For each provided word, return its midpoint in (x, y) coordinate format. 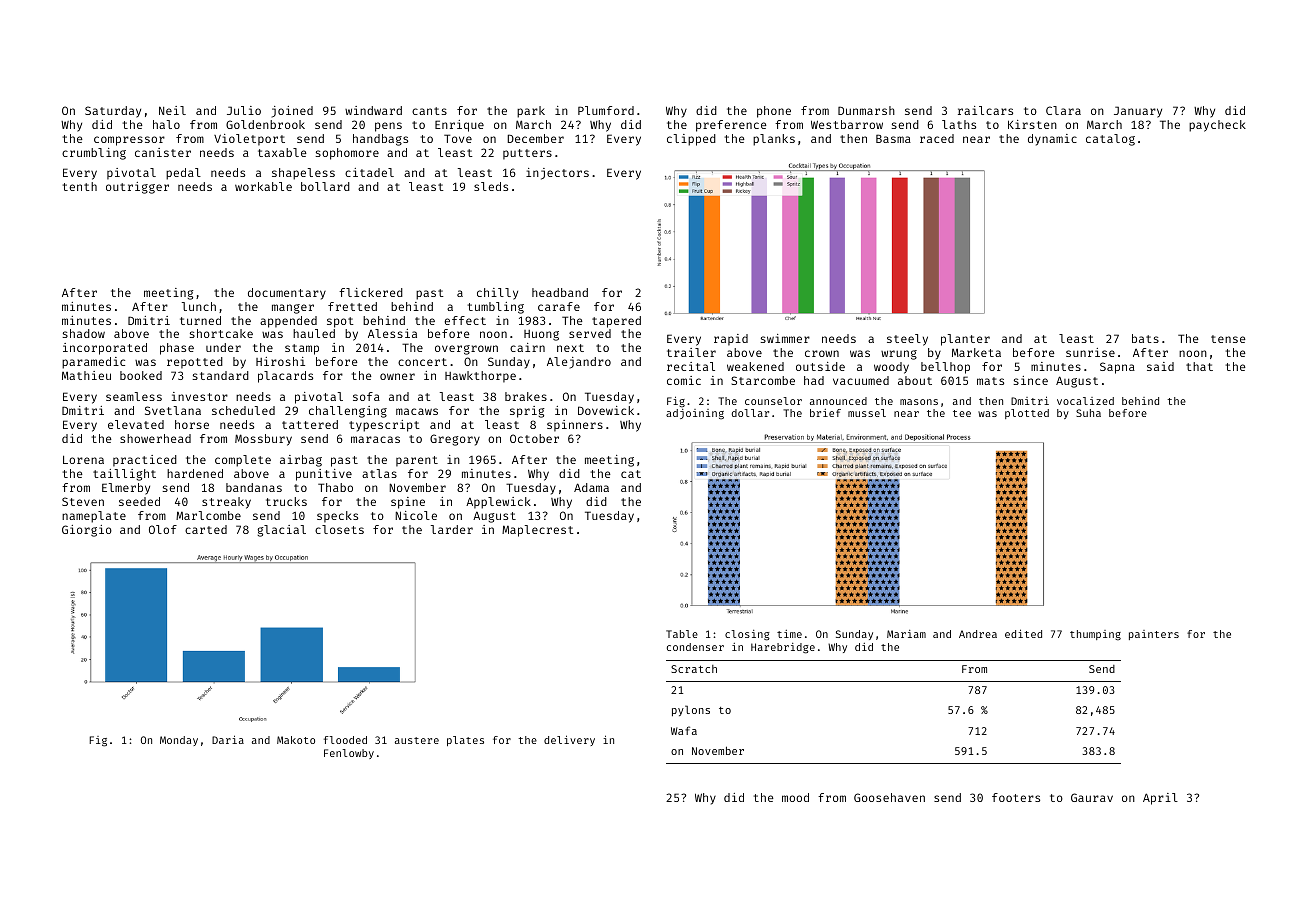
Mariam (906, 634)
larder (452, 529)
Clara (1063, 110)
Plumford (606, 110)
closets (339, 529)
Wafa (684, 730)
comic (684, 380)
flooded (345, 740)
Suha (1088, 413)
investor (200, 396)
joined (292, 112)
